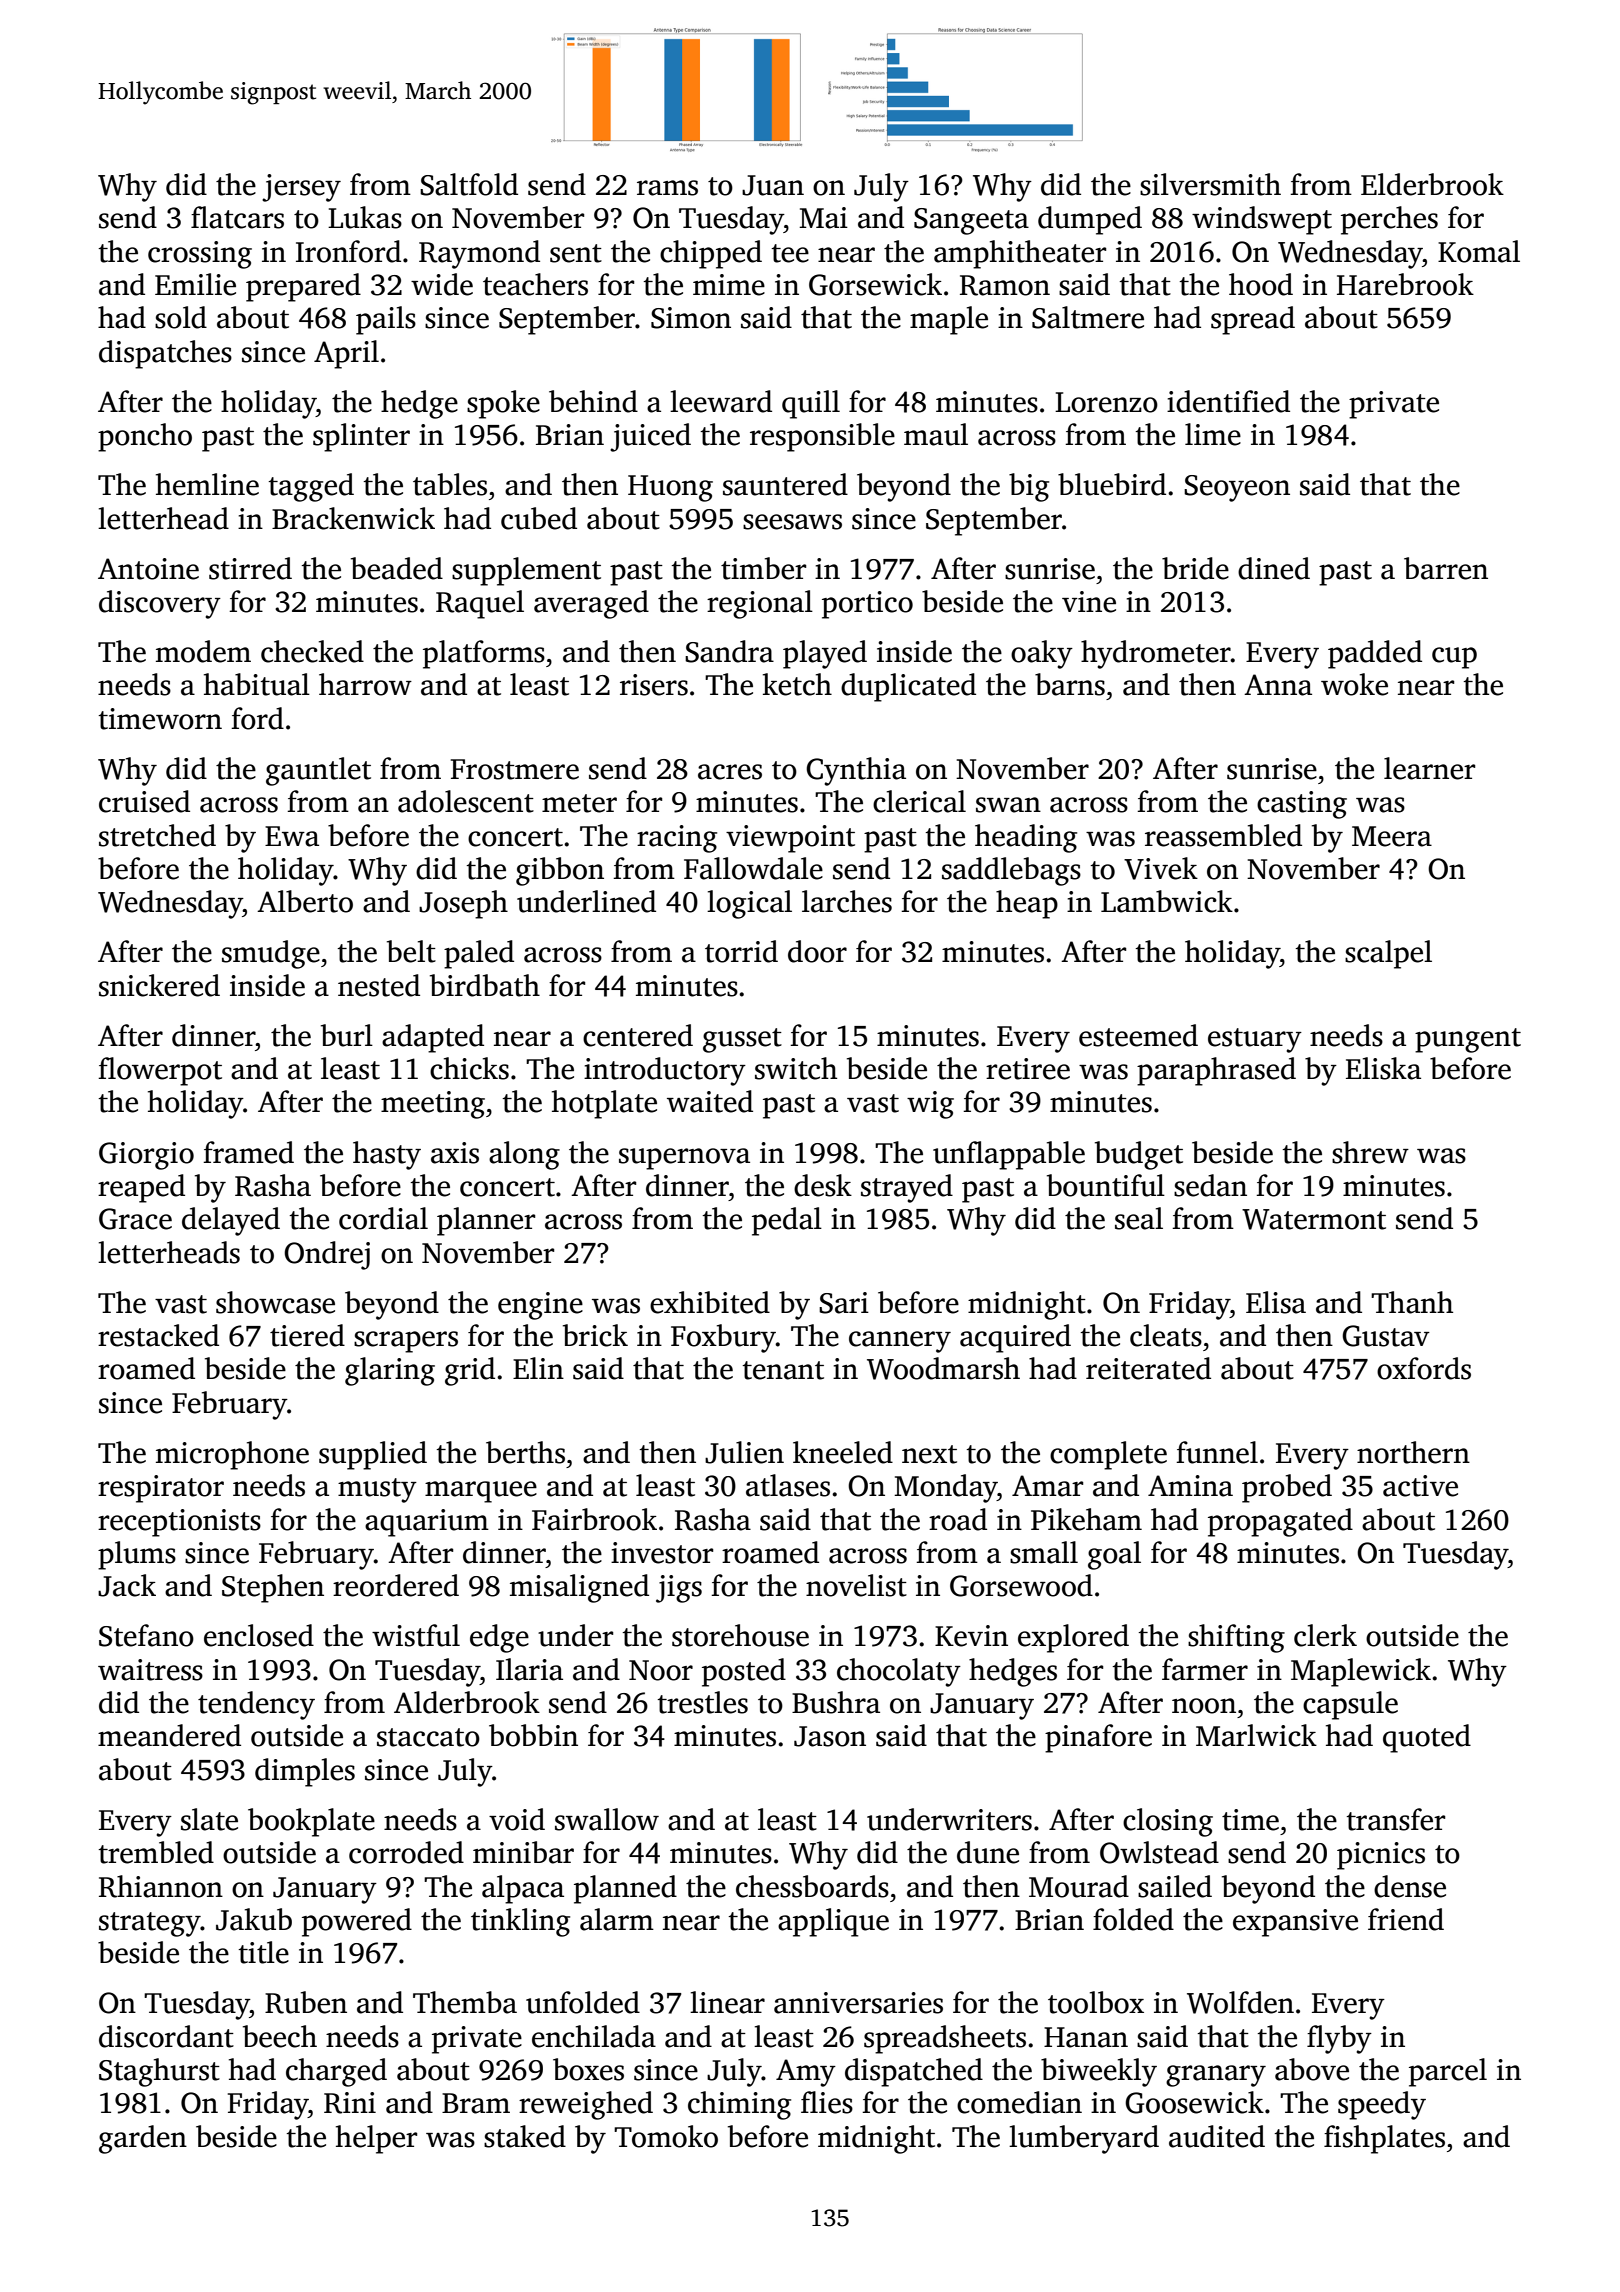  I want to click on fishplates, so click(1384, 2139).
